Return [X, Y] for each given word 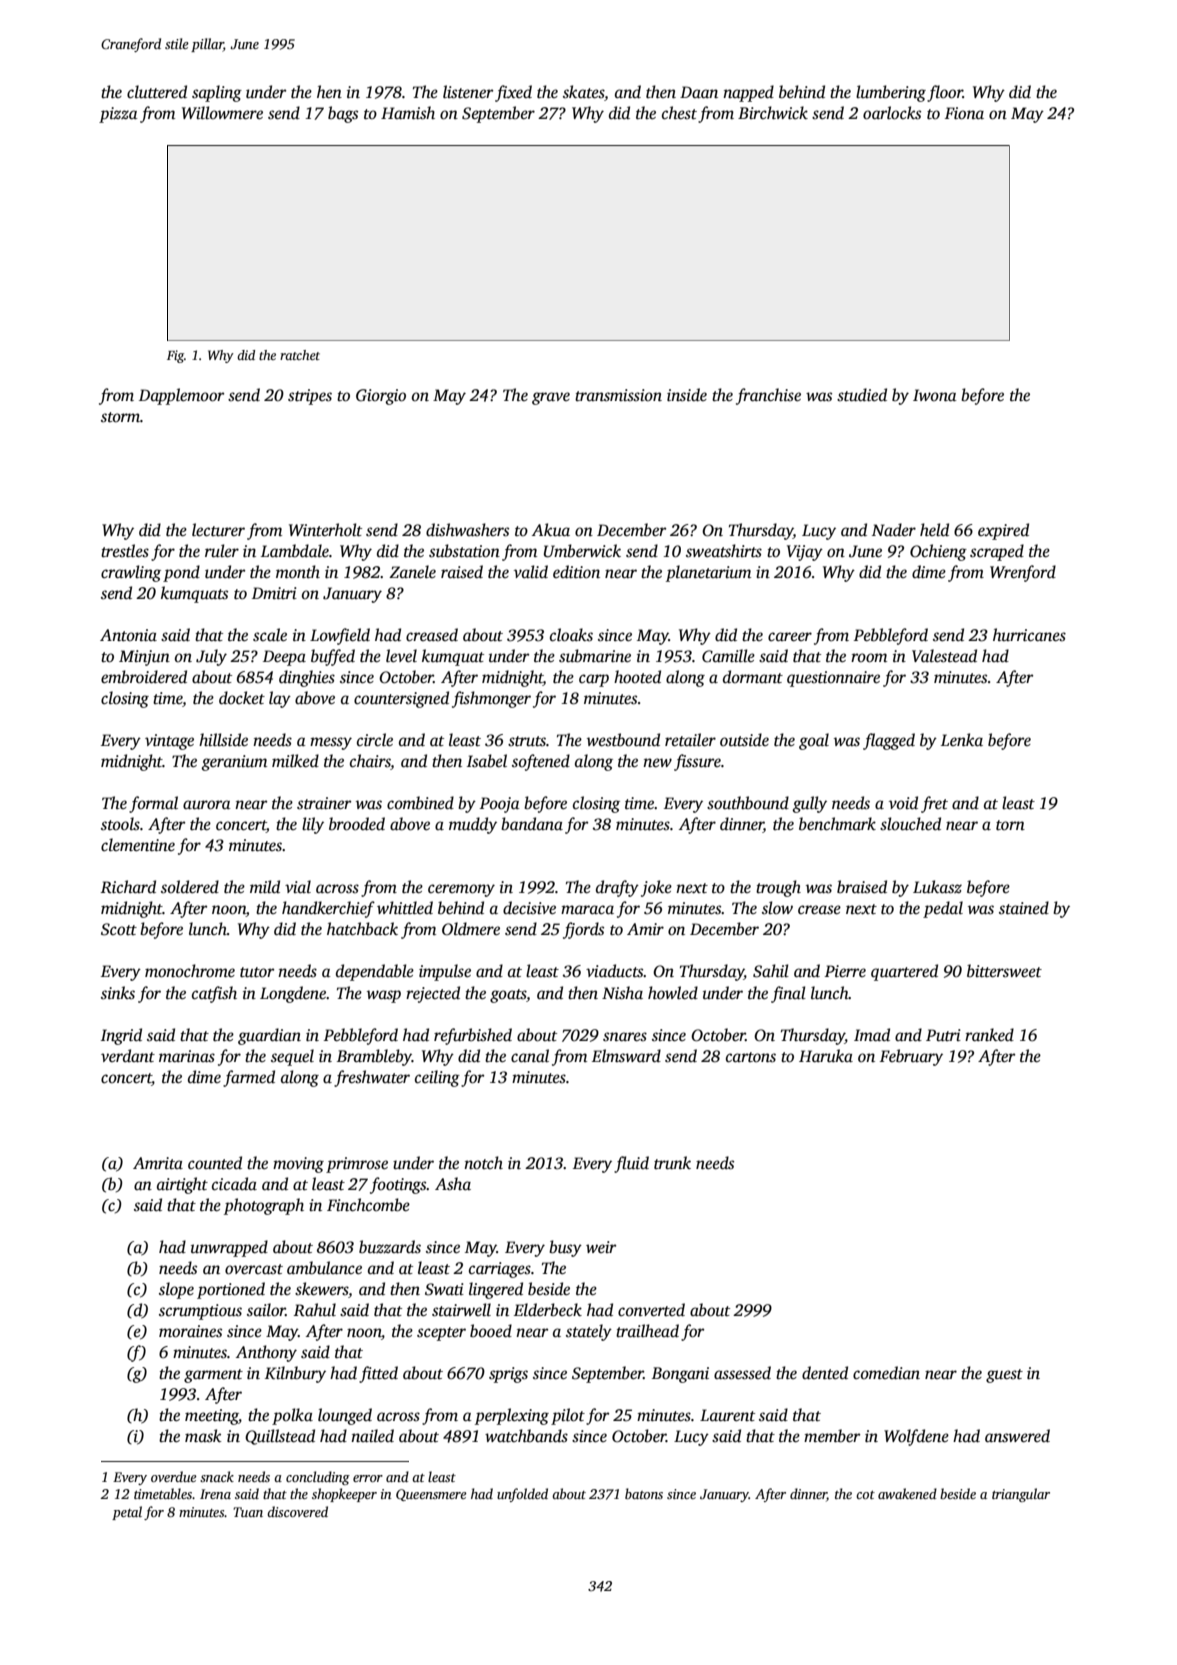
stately [589, 1332]
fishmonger [491, 699]
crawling [131, 573]
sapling [217, 93]
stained [1024, 908]
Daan [699, 92]
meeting [212, 1417]
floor [945, 93]
